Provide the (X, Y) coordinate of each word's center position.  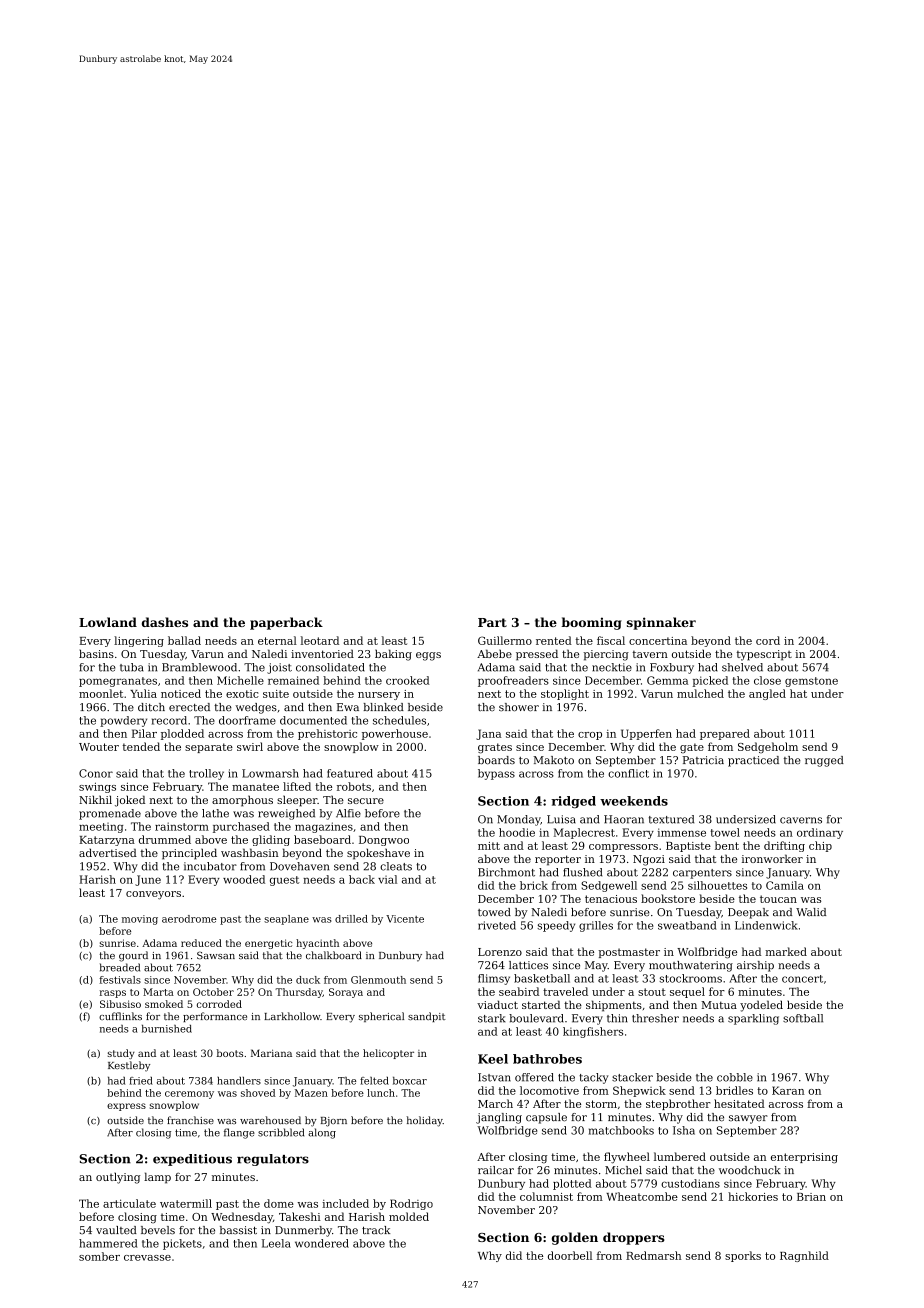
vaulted (116, 1230)
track (376, 1230)
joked (130, 801)
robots (354, 786)
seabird (519, 991)
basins (96, 653)
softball (803, 1018)
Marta (158, 992)
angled (767, 694)
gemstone (811, 682)
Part (492, 622)
